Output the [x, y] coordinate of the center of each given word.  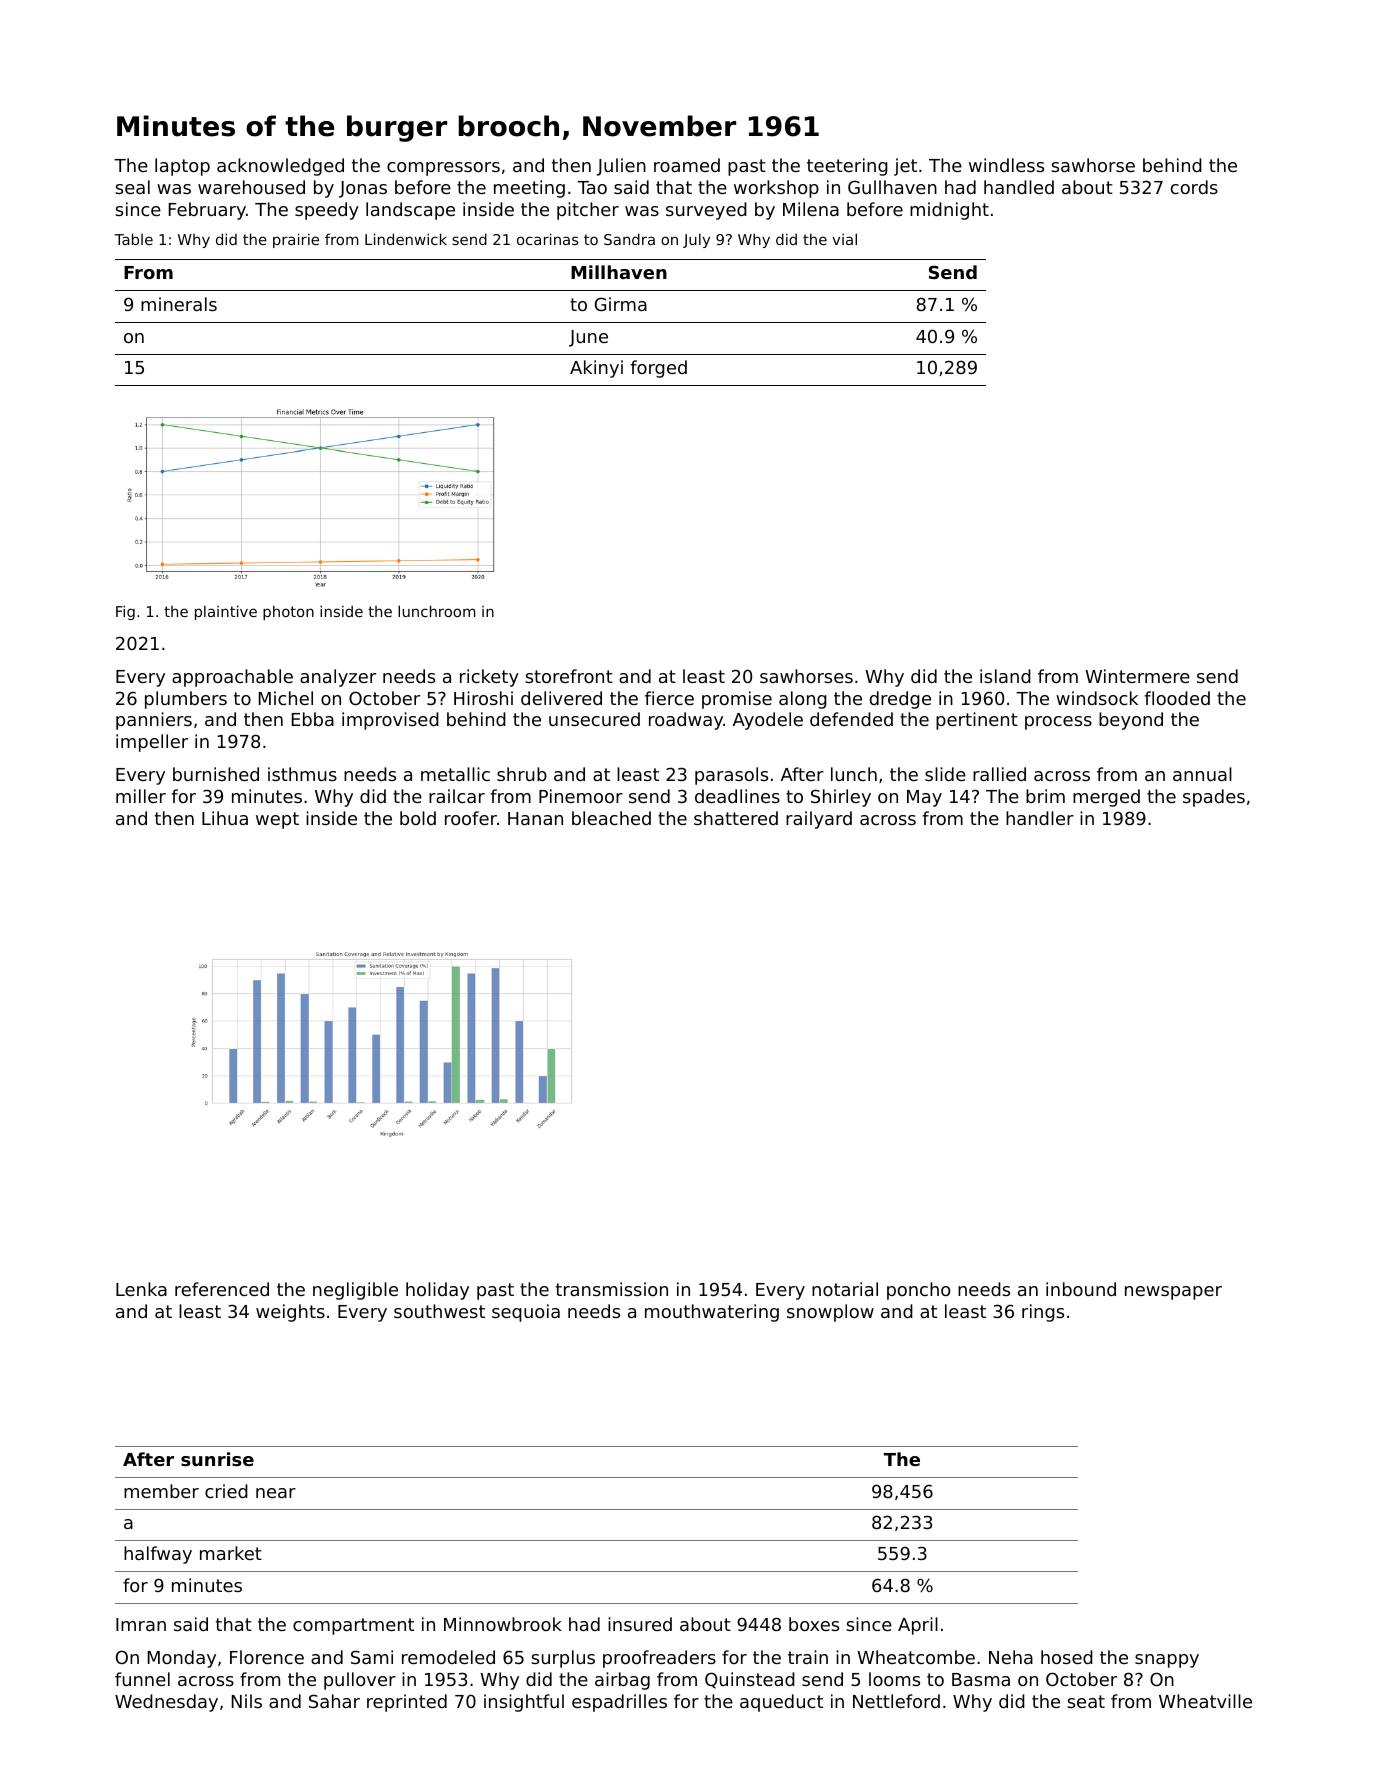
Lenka [141, 1289]
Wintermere [1137, 676]
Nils [247, 1701]
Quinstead [750, 1680]
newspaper [1173, 1293]
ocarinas [547, 239]
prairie [296, 240]
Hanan [535, 818]
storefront [569, 676]
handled [1019, 187]
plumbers [186, 700]
